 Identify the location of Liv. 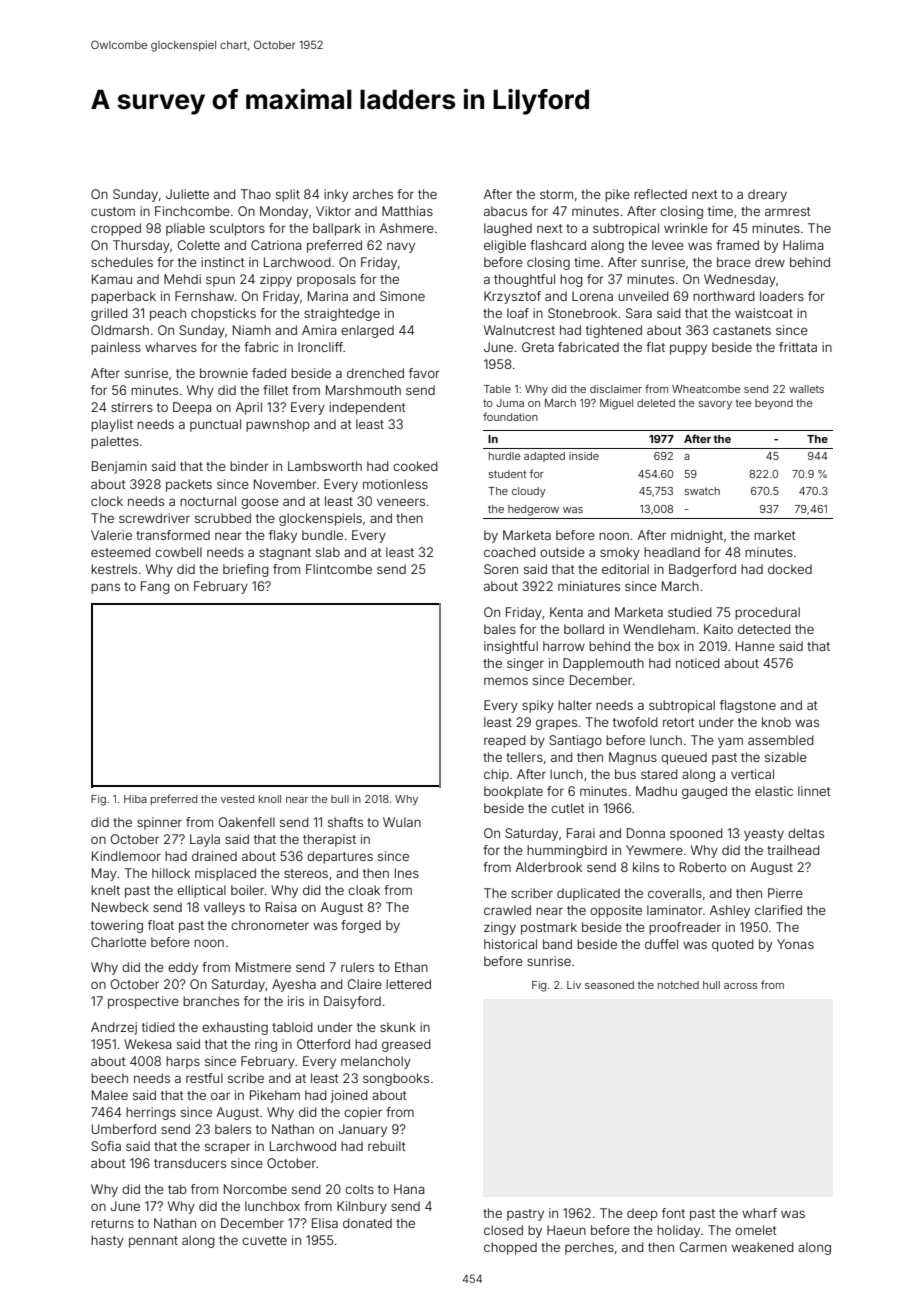
(574, 985).
